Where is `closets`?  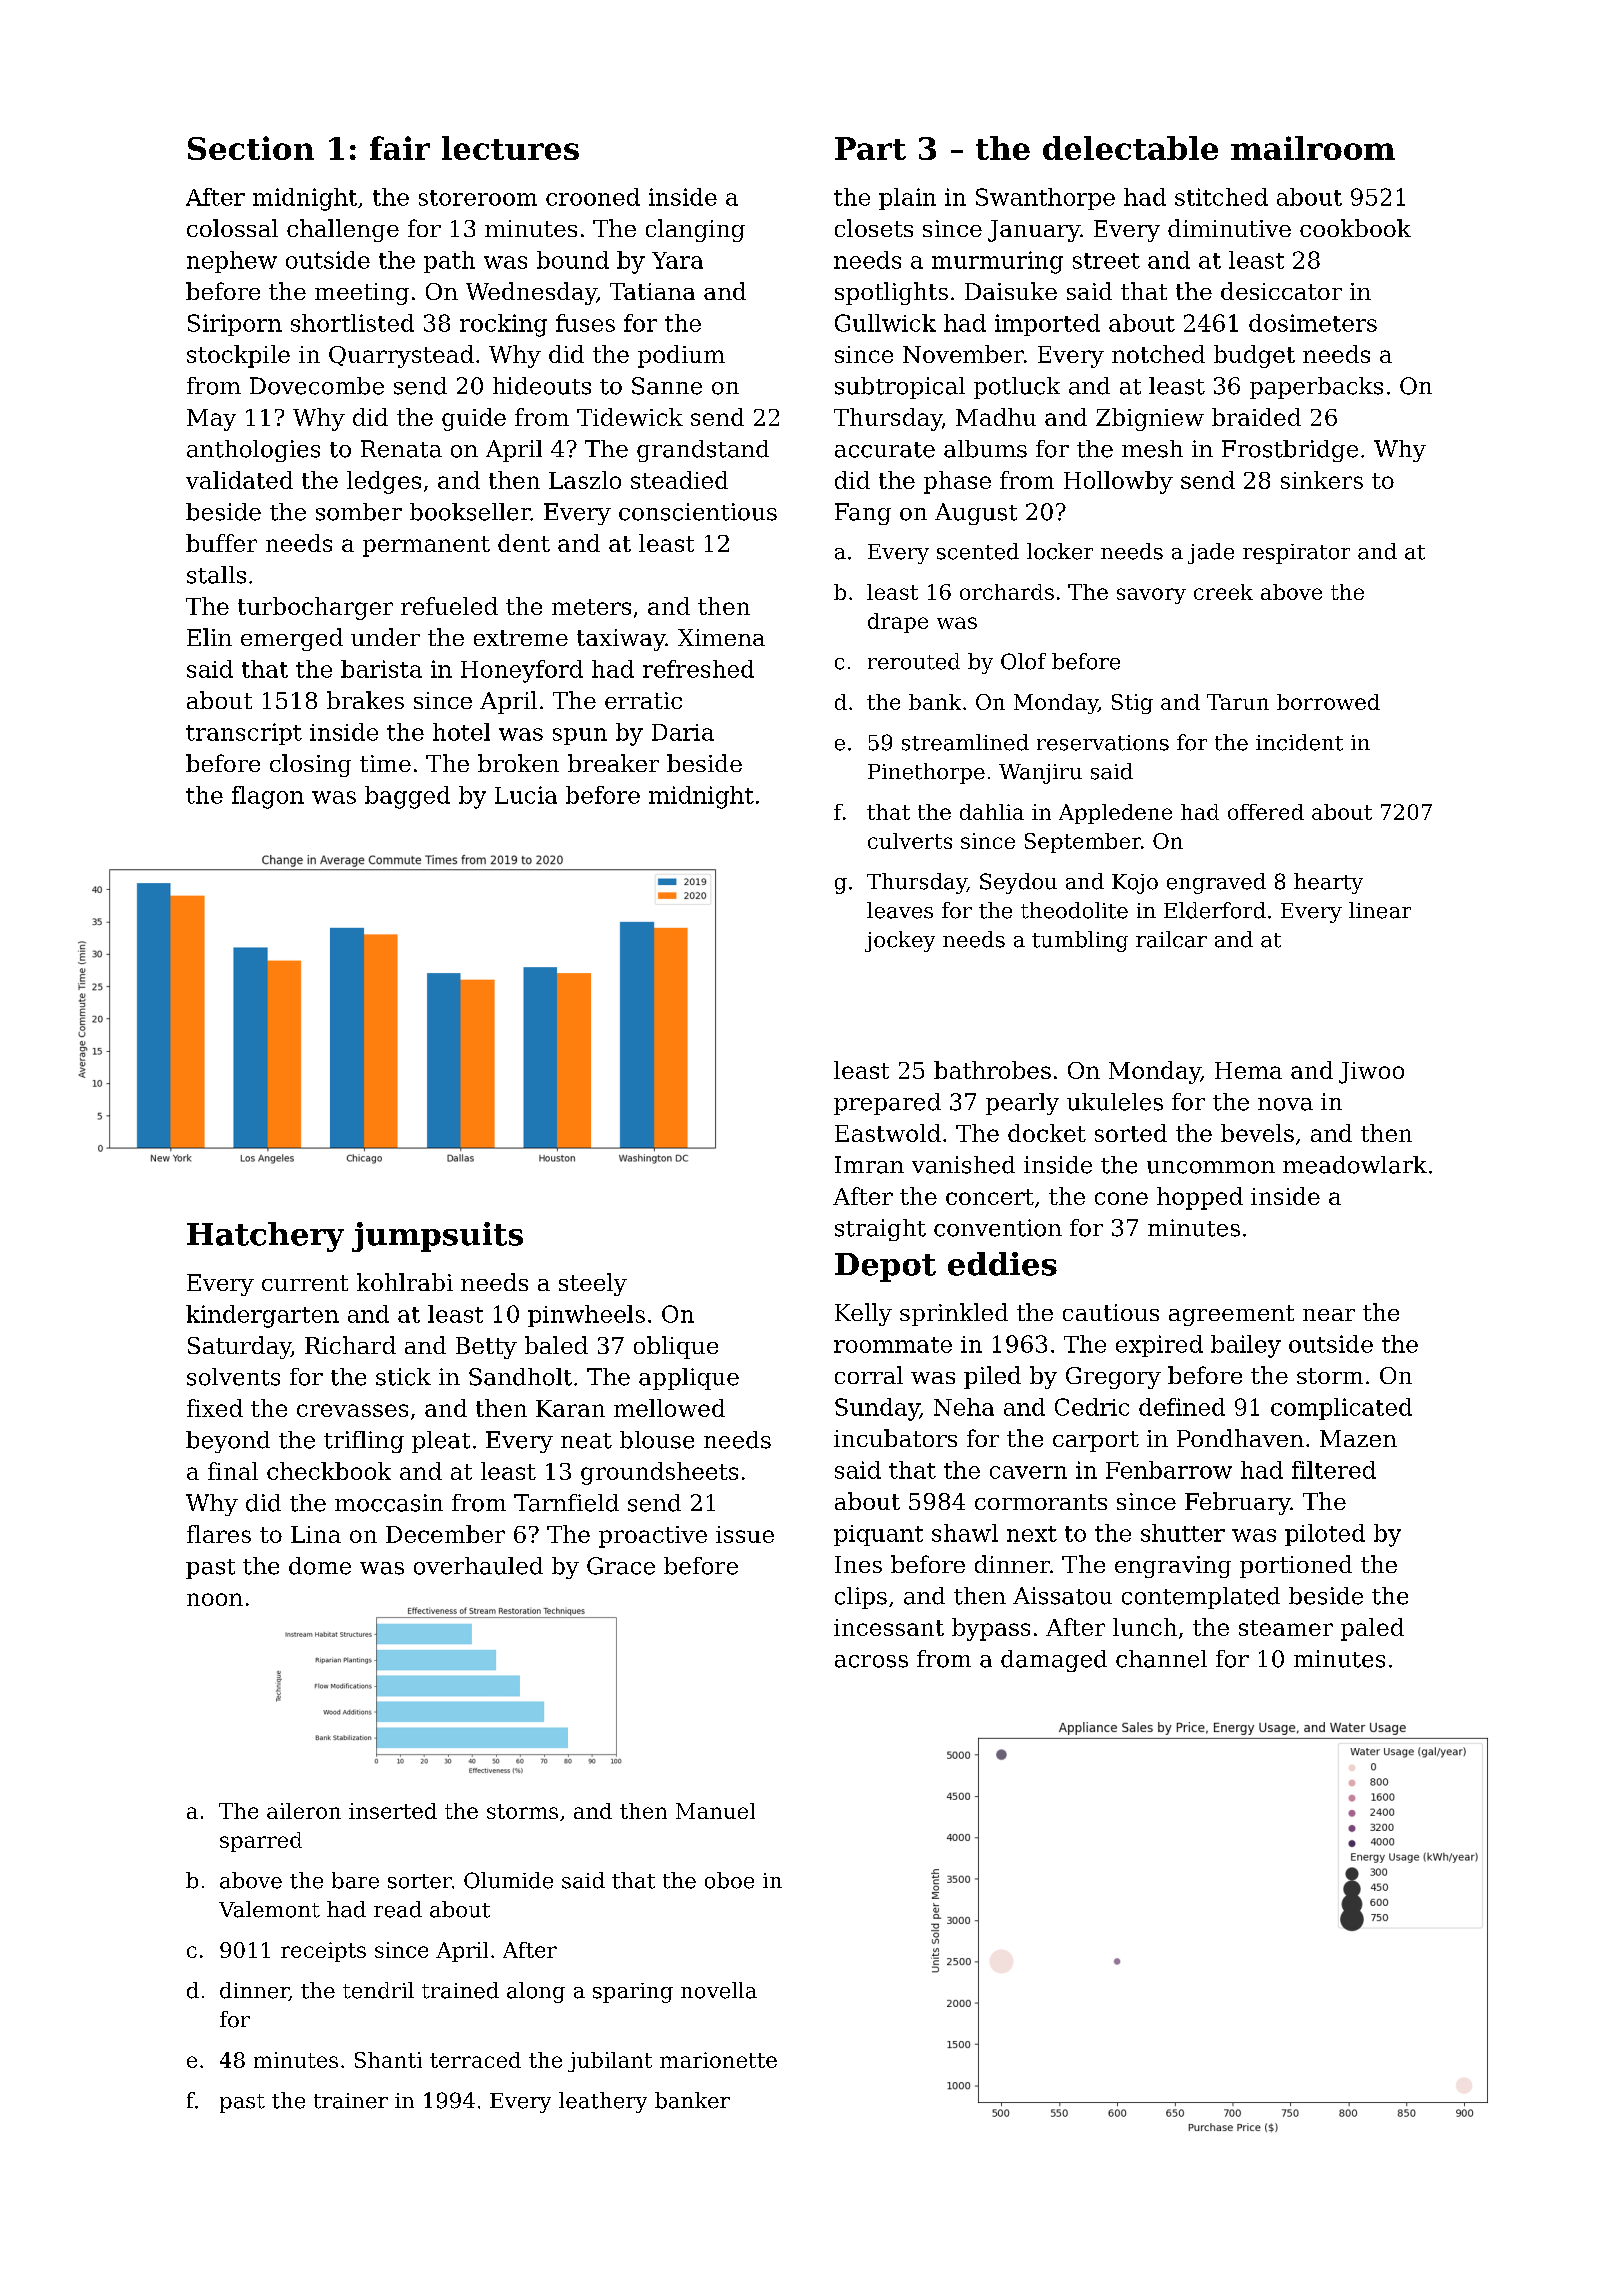
closets is located at coordinates (874, 228).
